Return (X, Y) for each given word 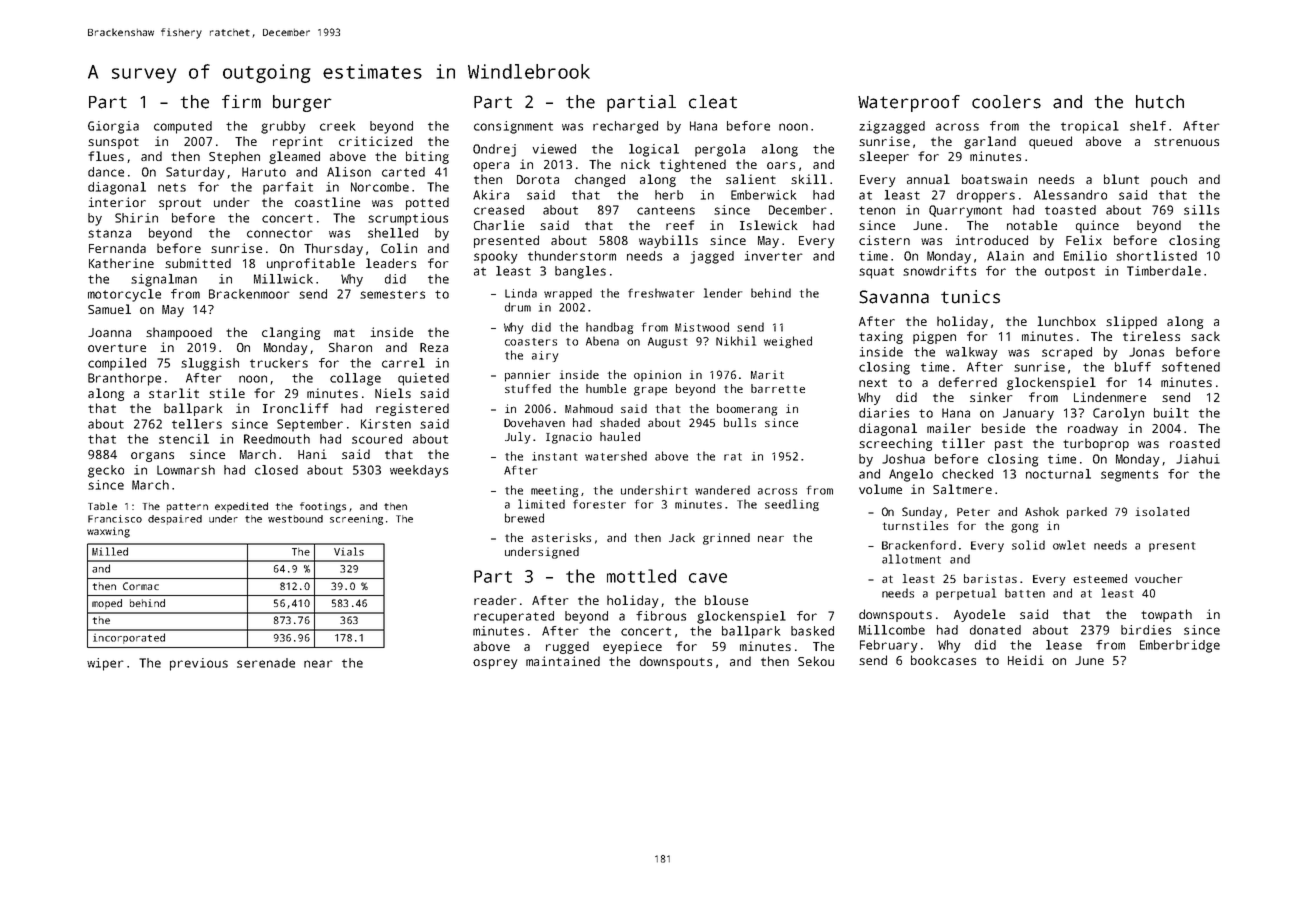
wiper (105, 664)
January (1028, 414)
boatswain (994, 179)
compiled (117, 364)
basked (812, 631)
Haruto (264, 172)
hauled (620, 436)
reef (680, 225)
